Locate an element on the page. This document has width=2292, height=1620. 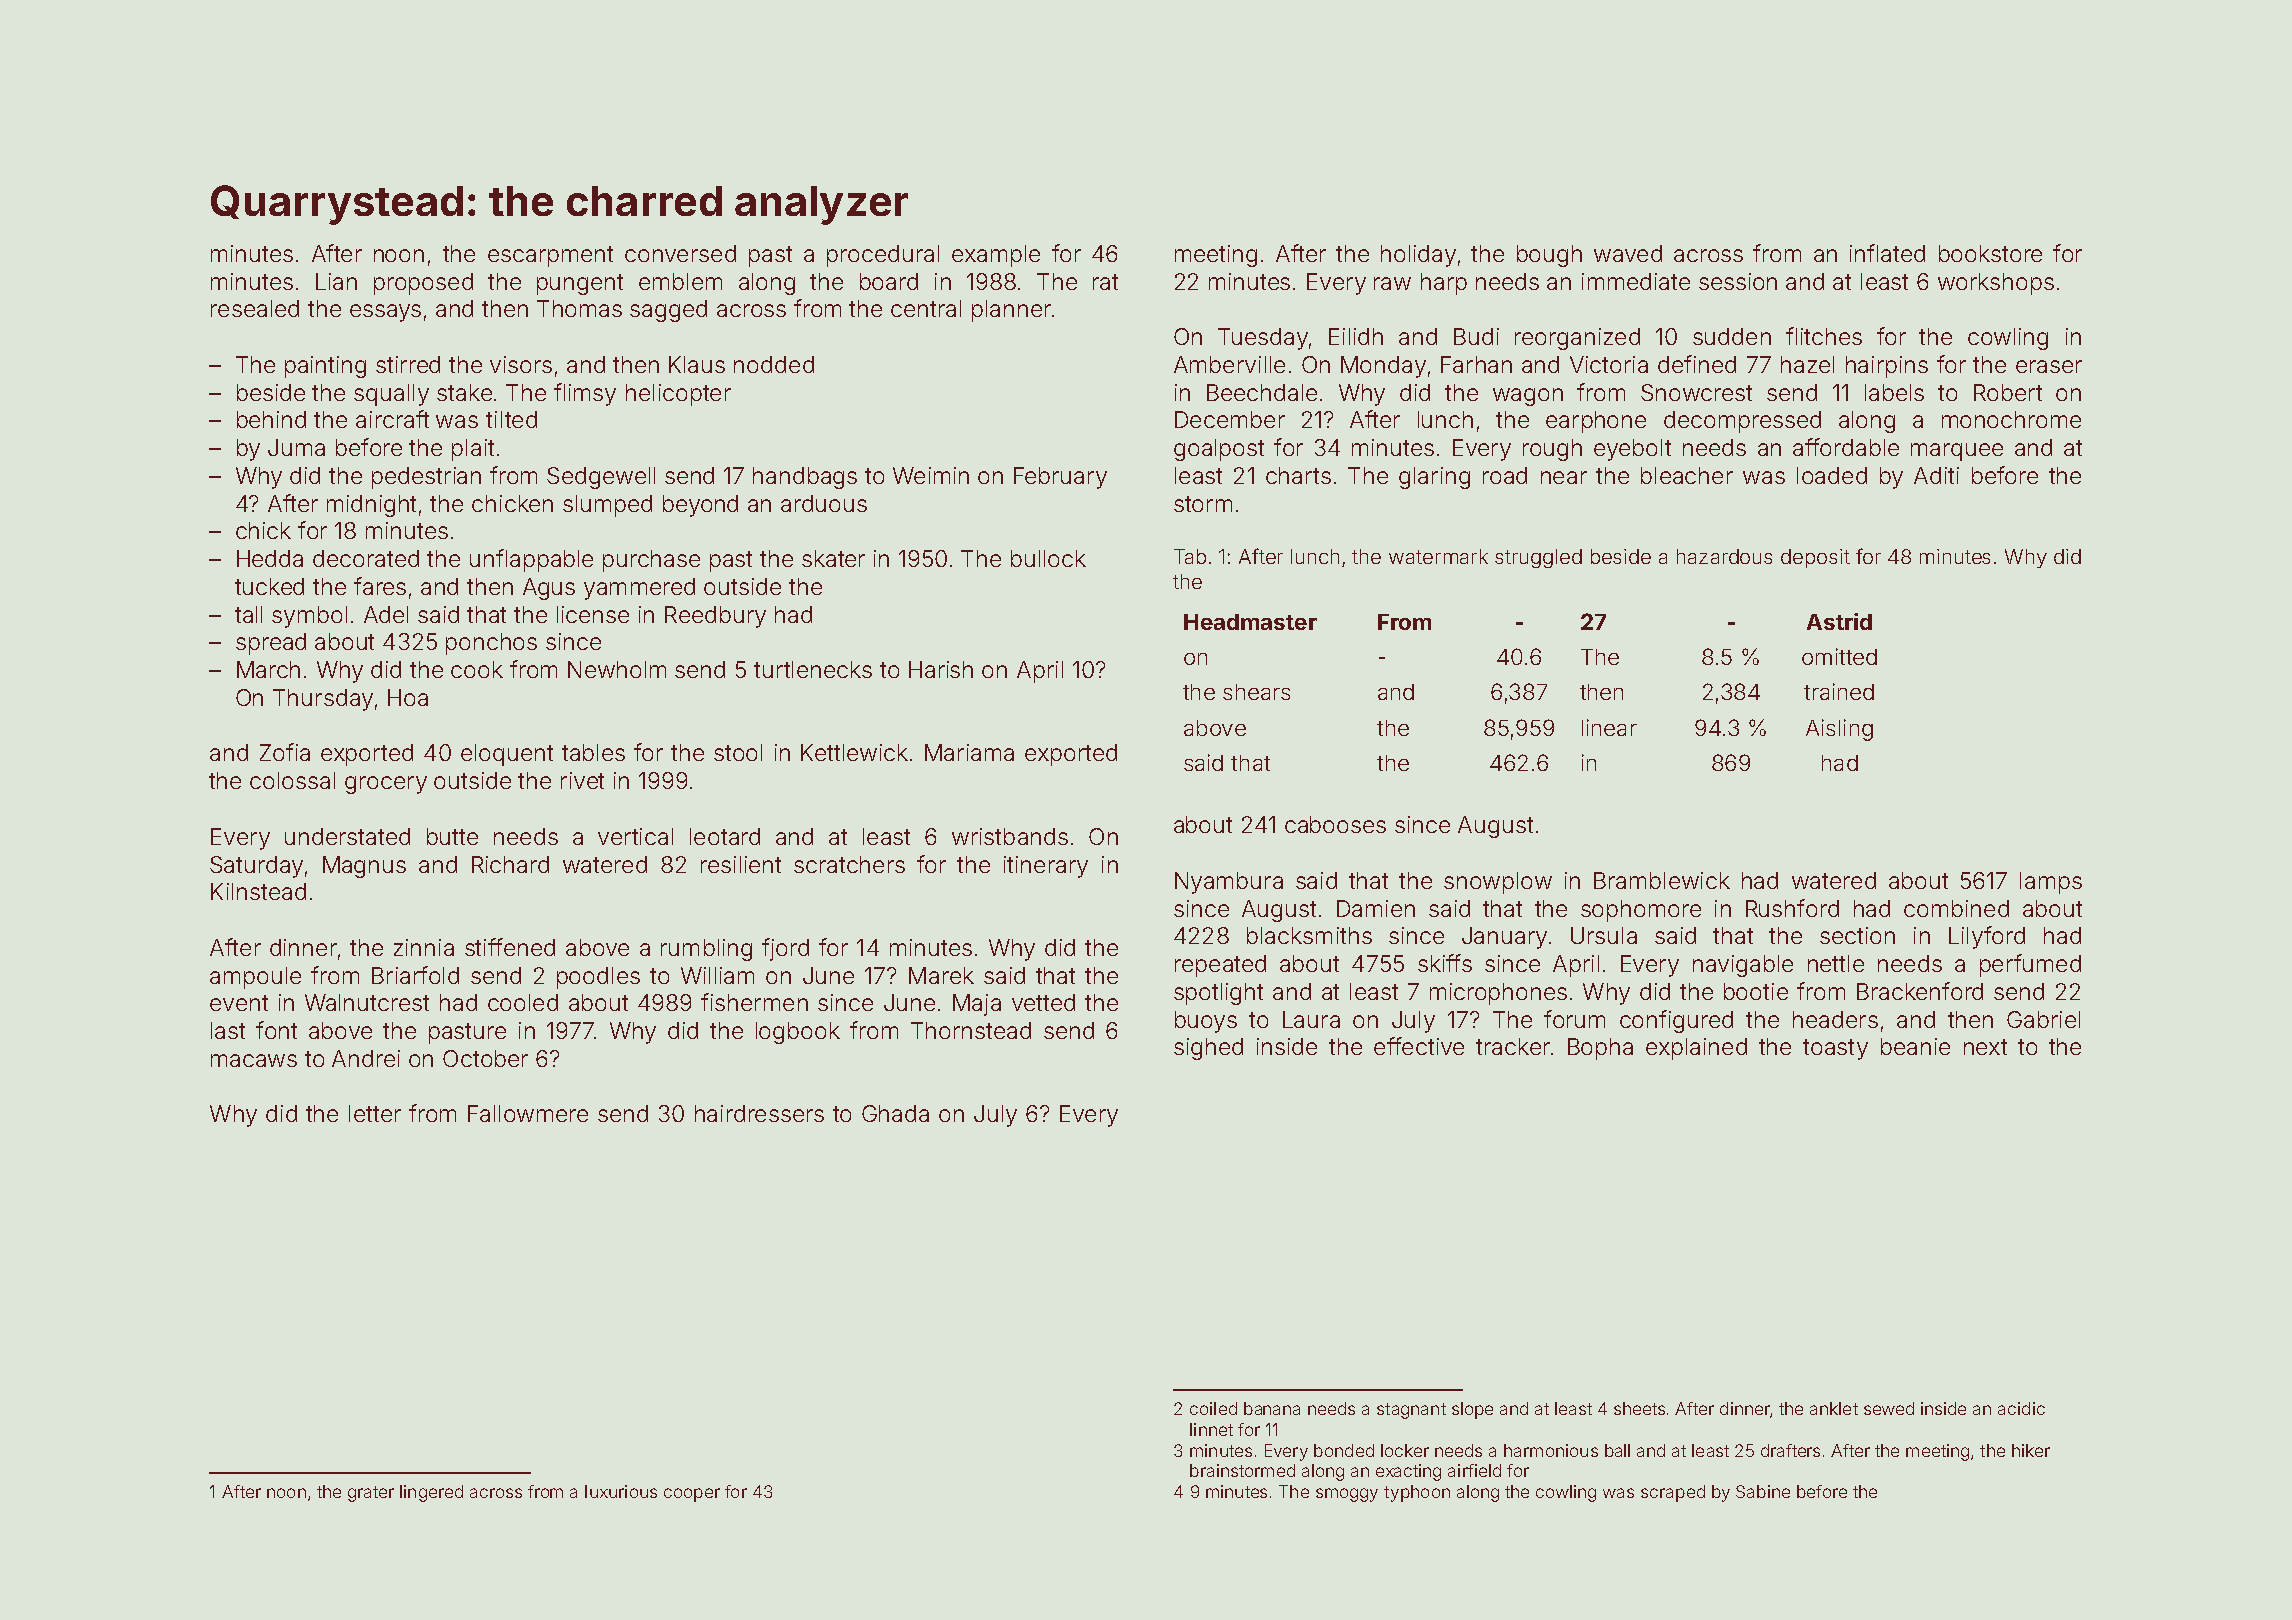
bookstore is located at coordinates (1990, 253).
